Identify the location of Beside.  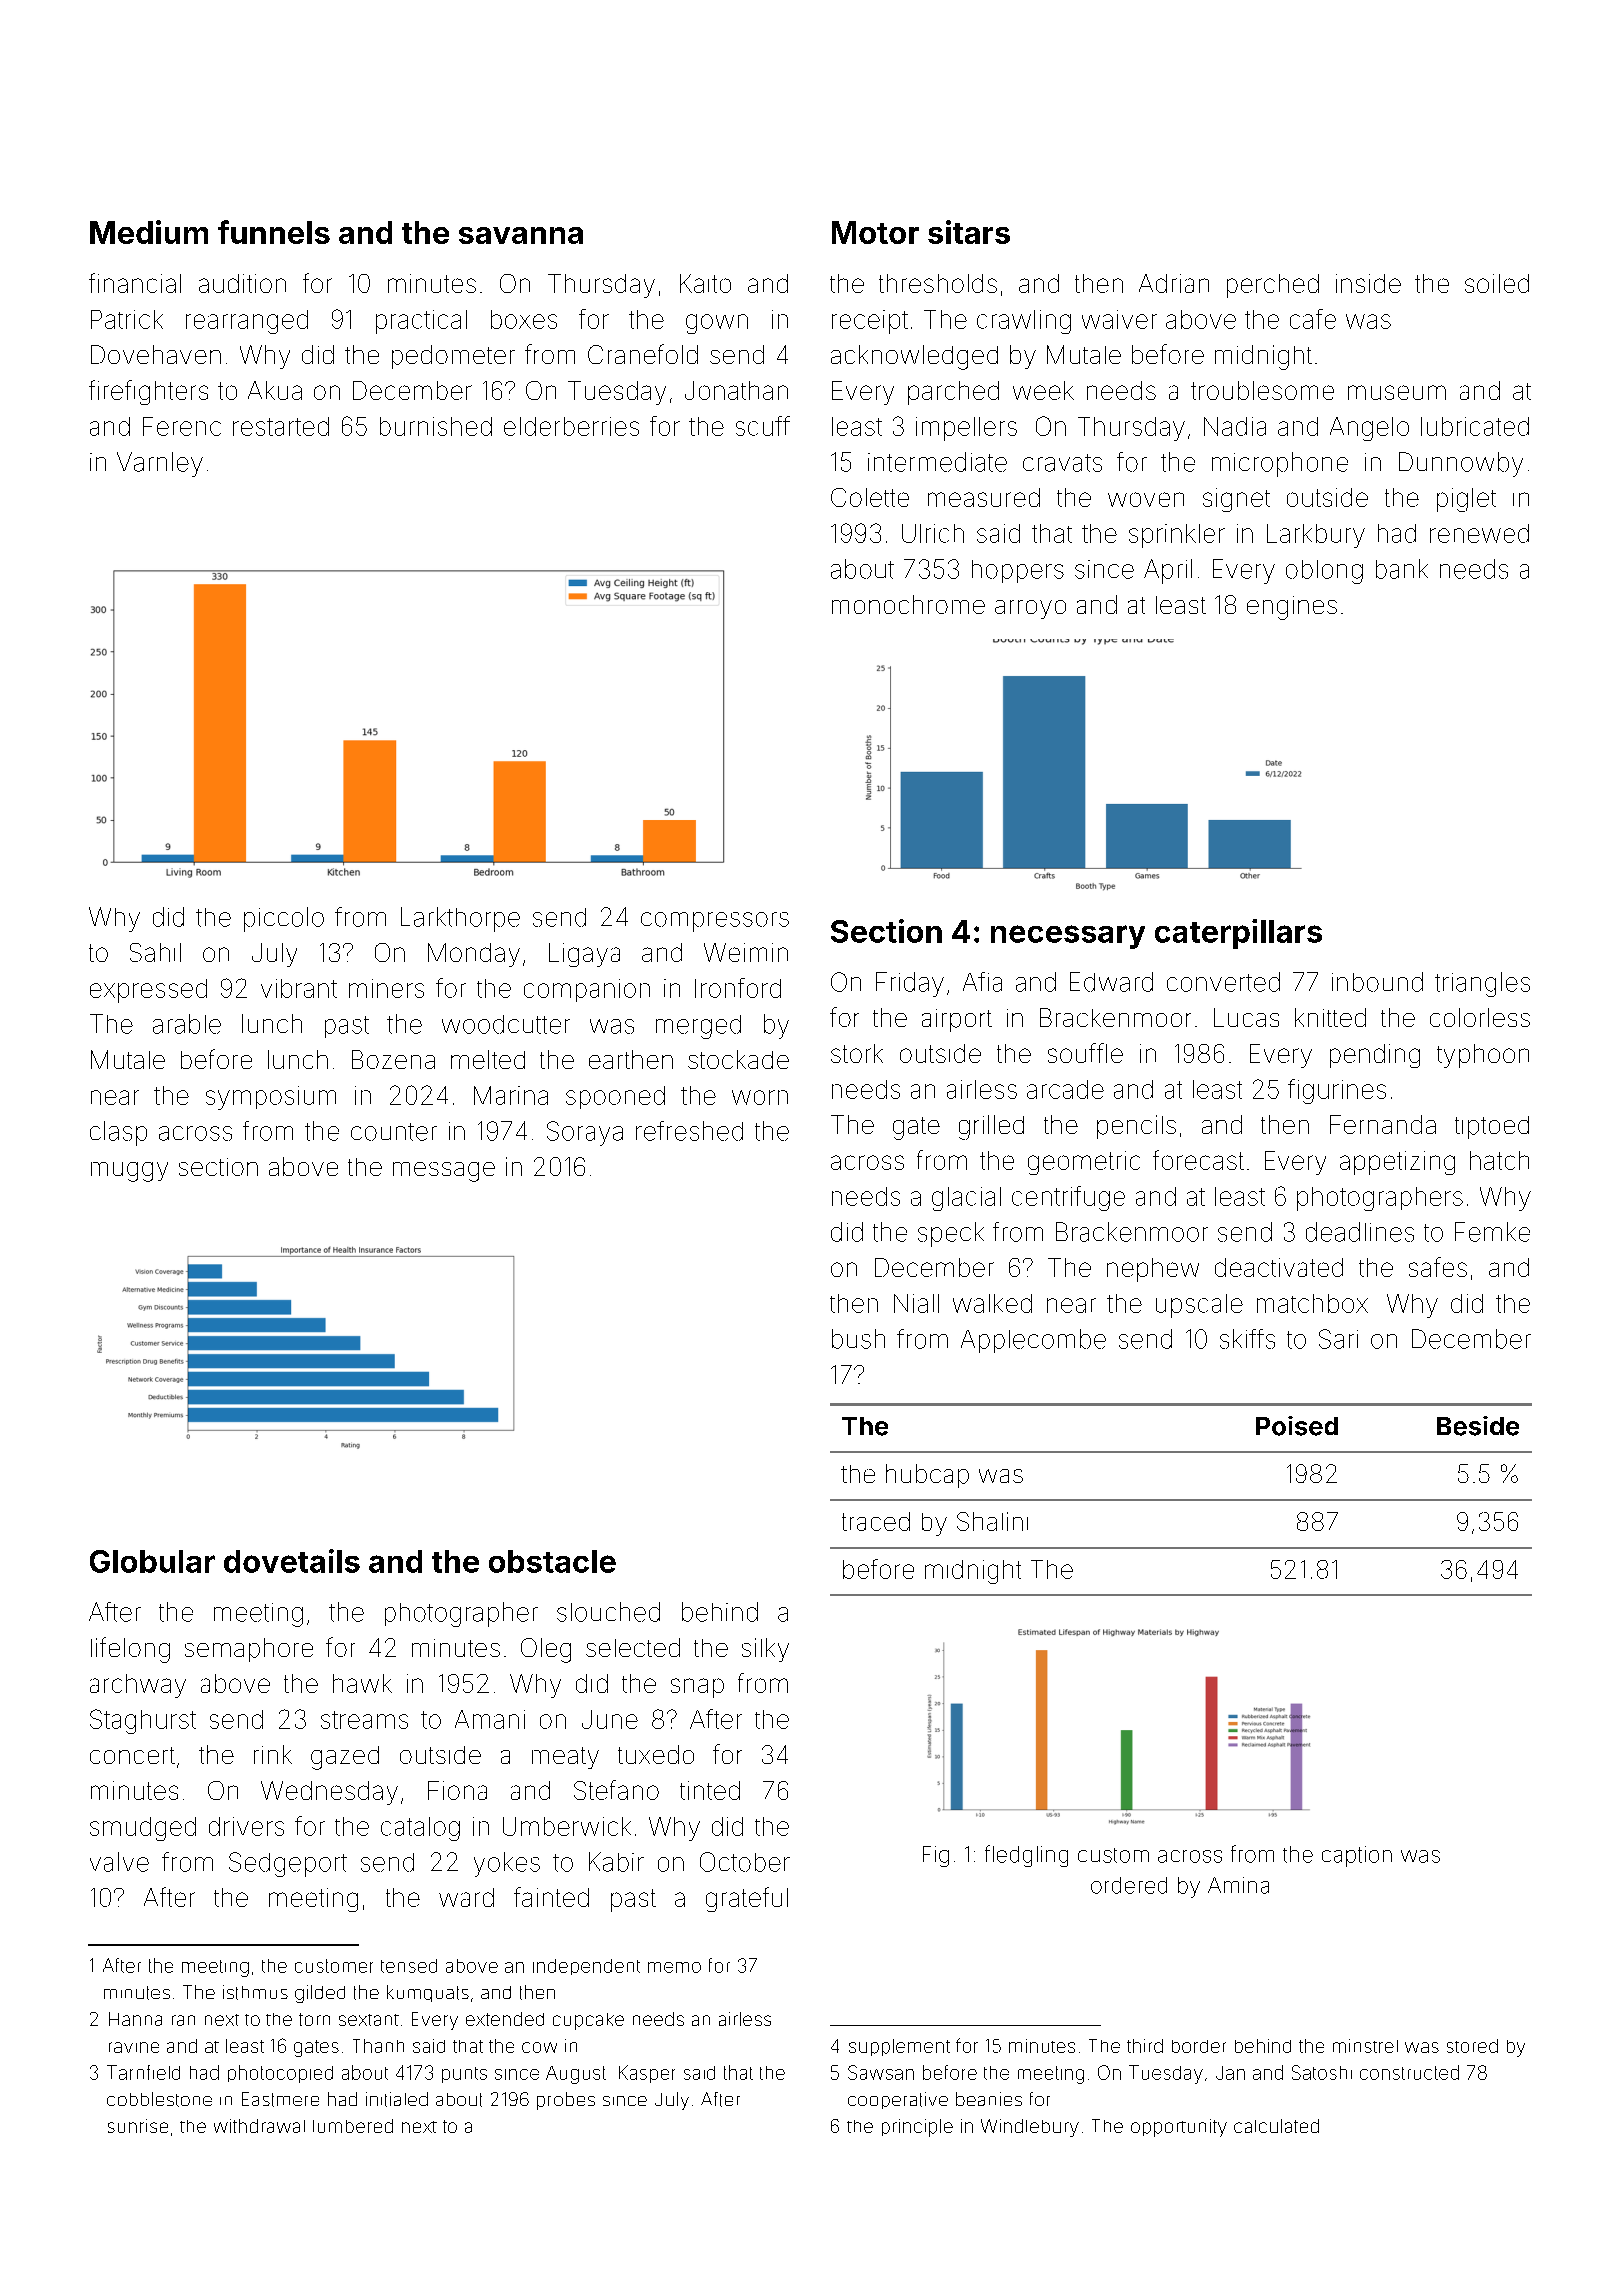
(1478, 1426).
